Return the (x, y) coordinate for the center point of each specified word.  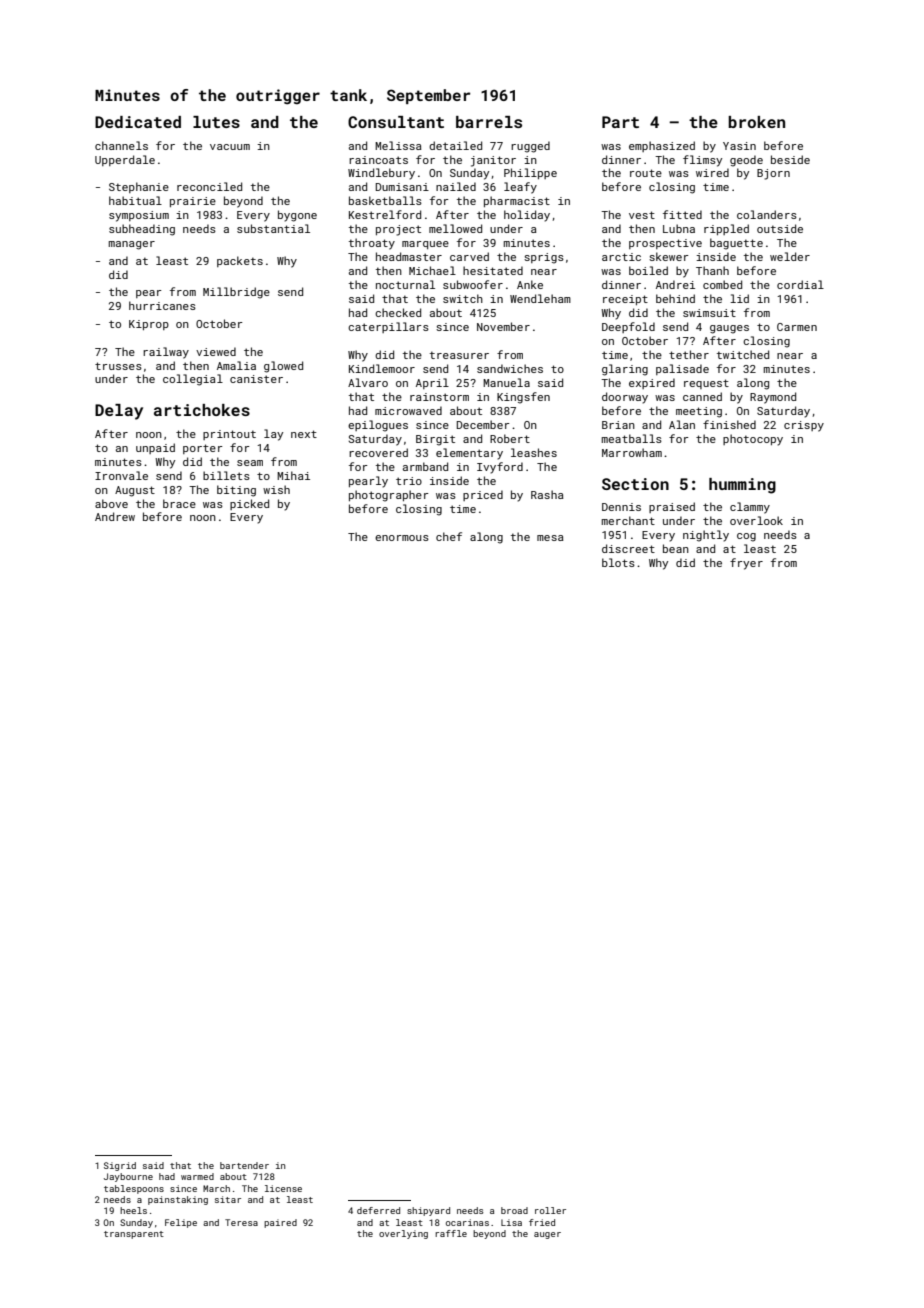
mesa (550, 538)
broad (514, 1210)
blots (618, 562)
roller (550, 1210)
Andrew (115, 516)
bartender (244, 1165)
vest (642, 215)
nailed (456, 186)
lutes (216, 122)
